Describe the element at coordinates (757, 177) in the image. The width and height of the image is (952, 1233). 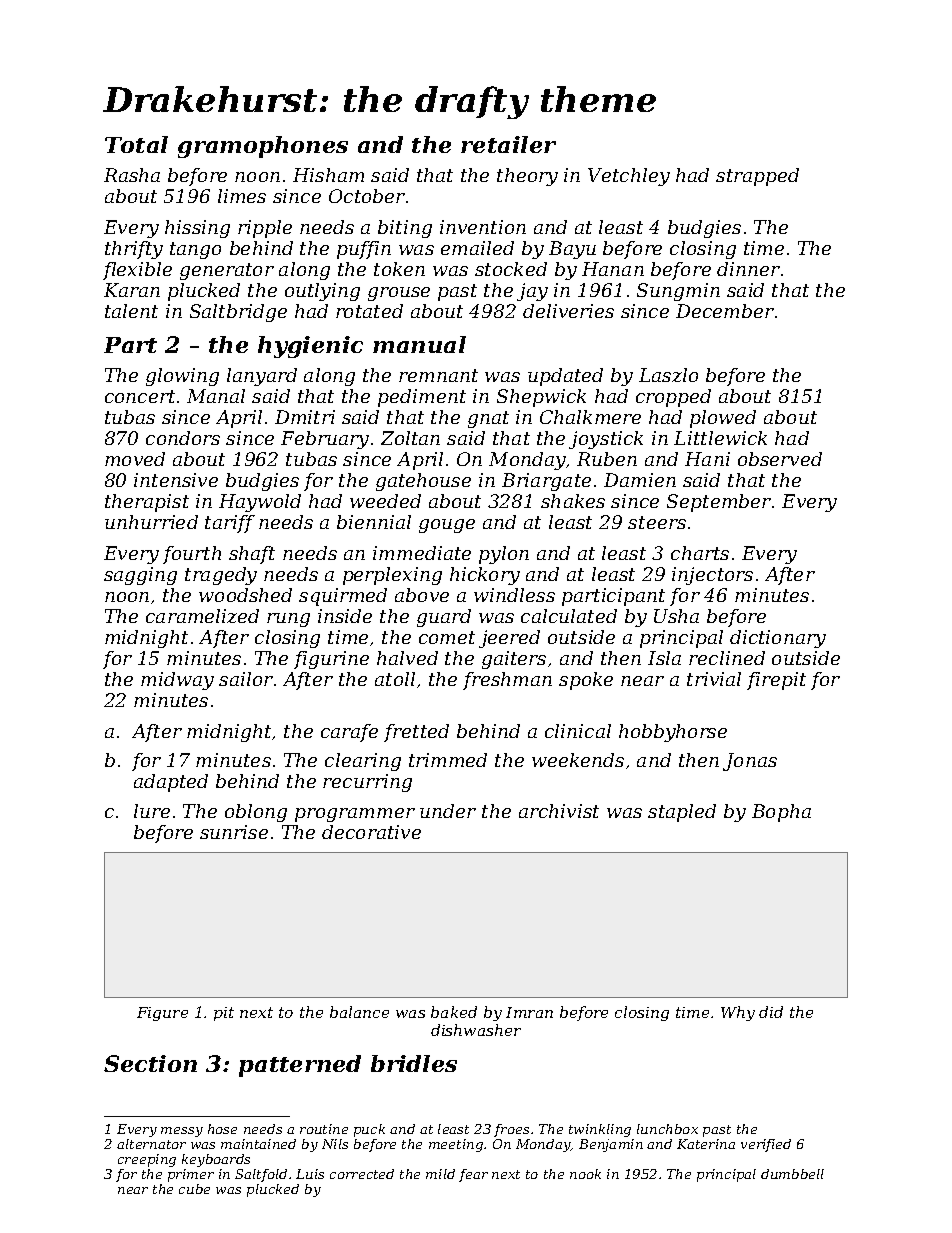
I see `strapped` at that location.
